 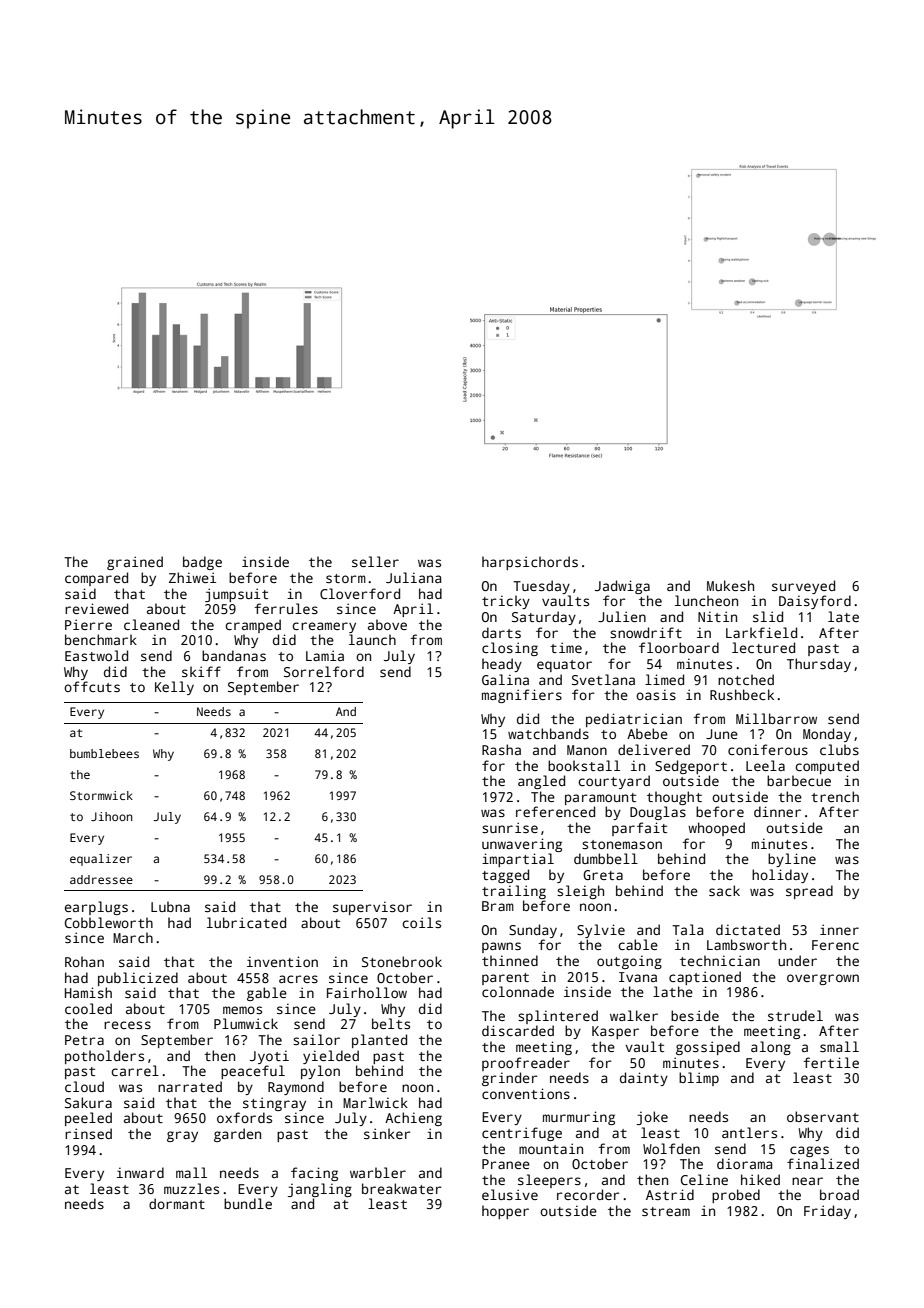 I want to click on harpsichords, so click(x=530, y=563).
